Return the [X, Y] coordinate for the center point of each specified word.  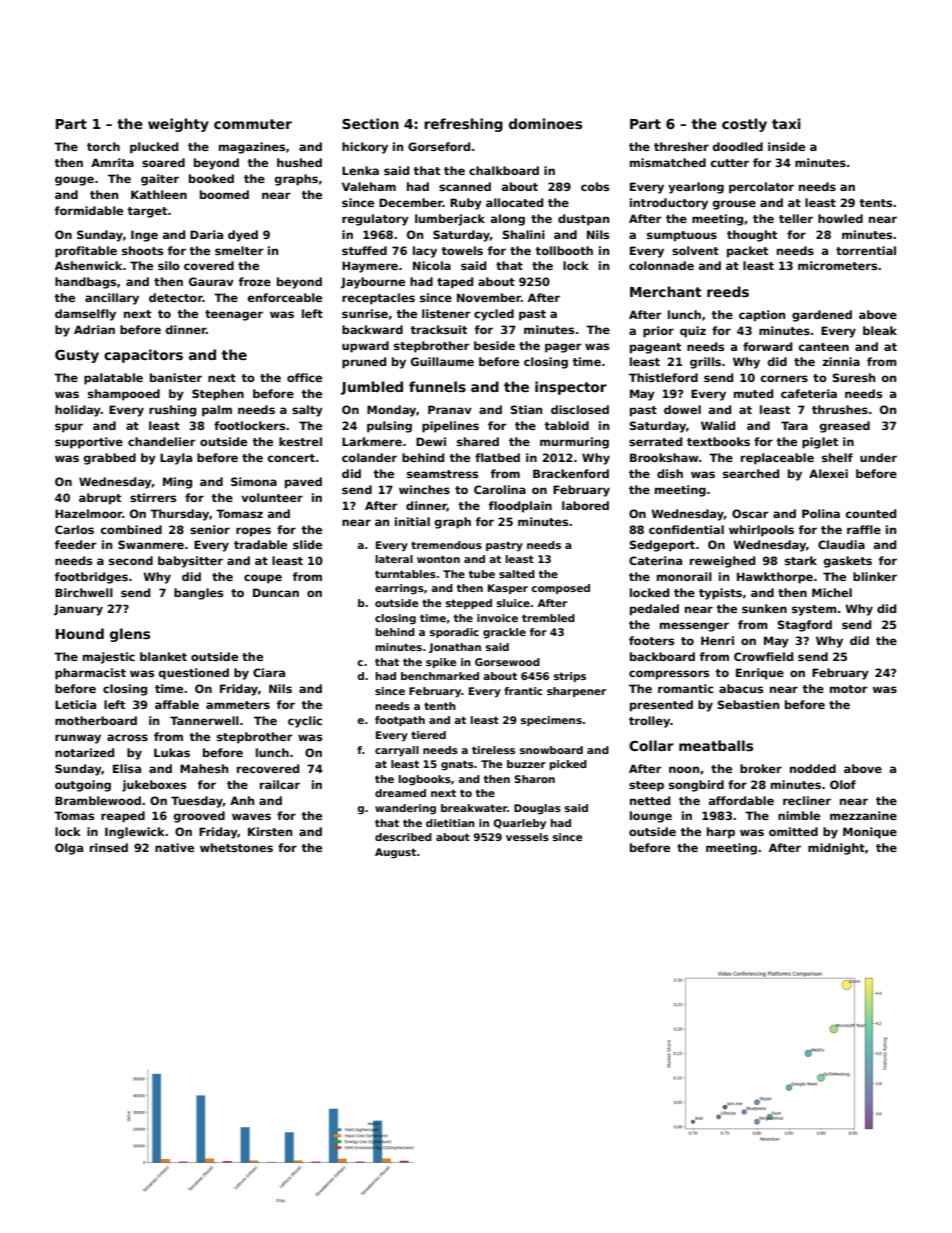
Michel [832, 592]
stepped [469, 604]
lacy [425, 252]
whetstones [236, 847]
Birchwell [84, 592]
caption [762, 316]
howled [840, 218]
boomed [224, 194]
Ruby [466, 204]
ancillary [112, 299]
